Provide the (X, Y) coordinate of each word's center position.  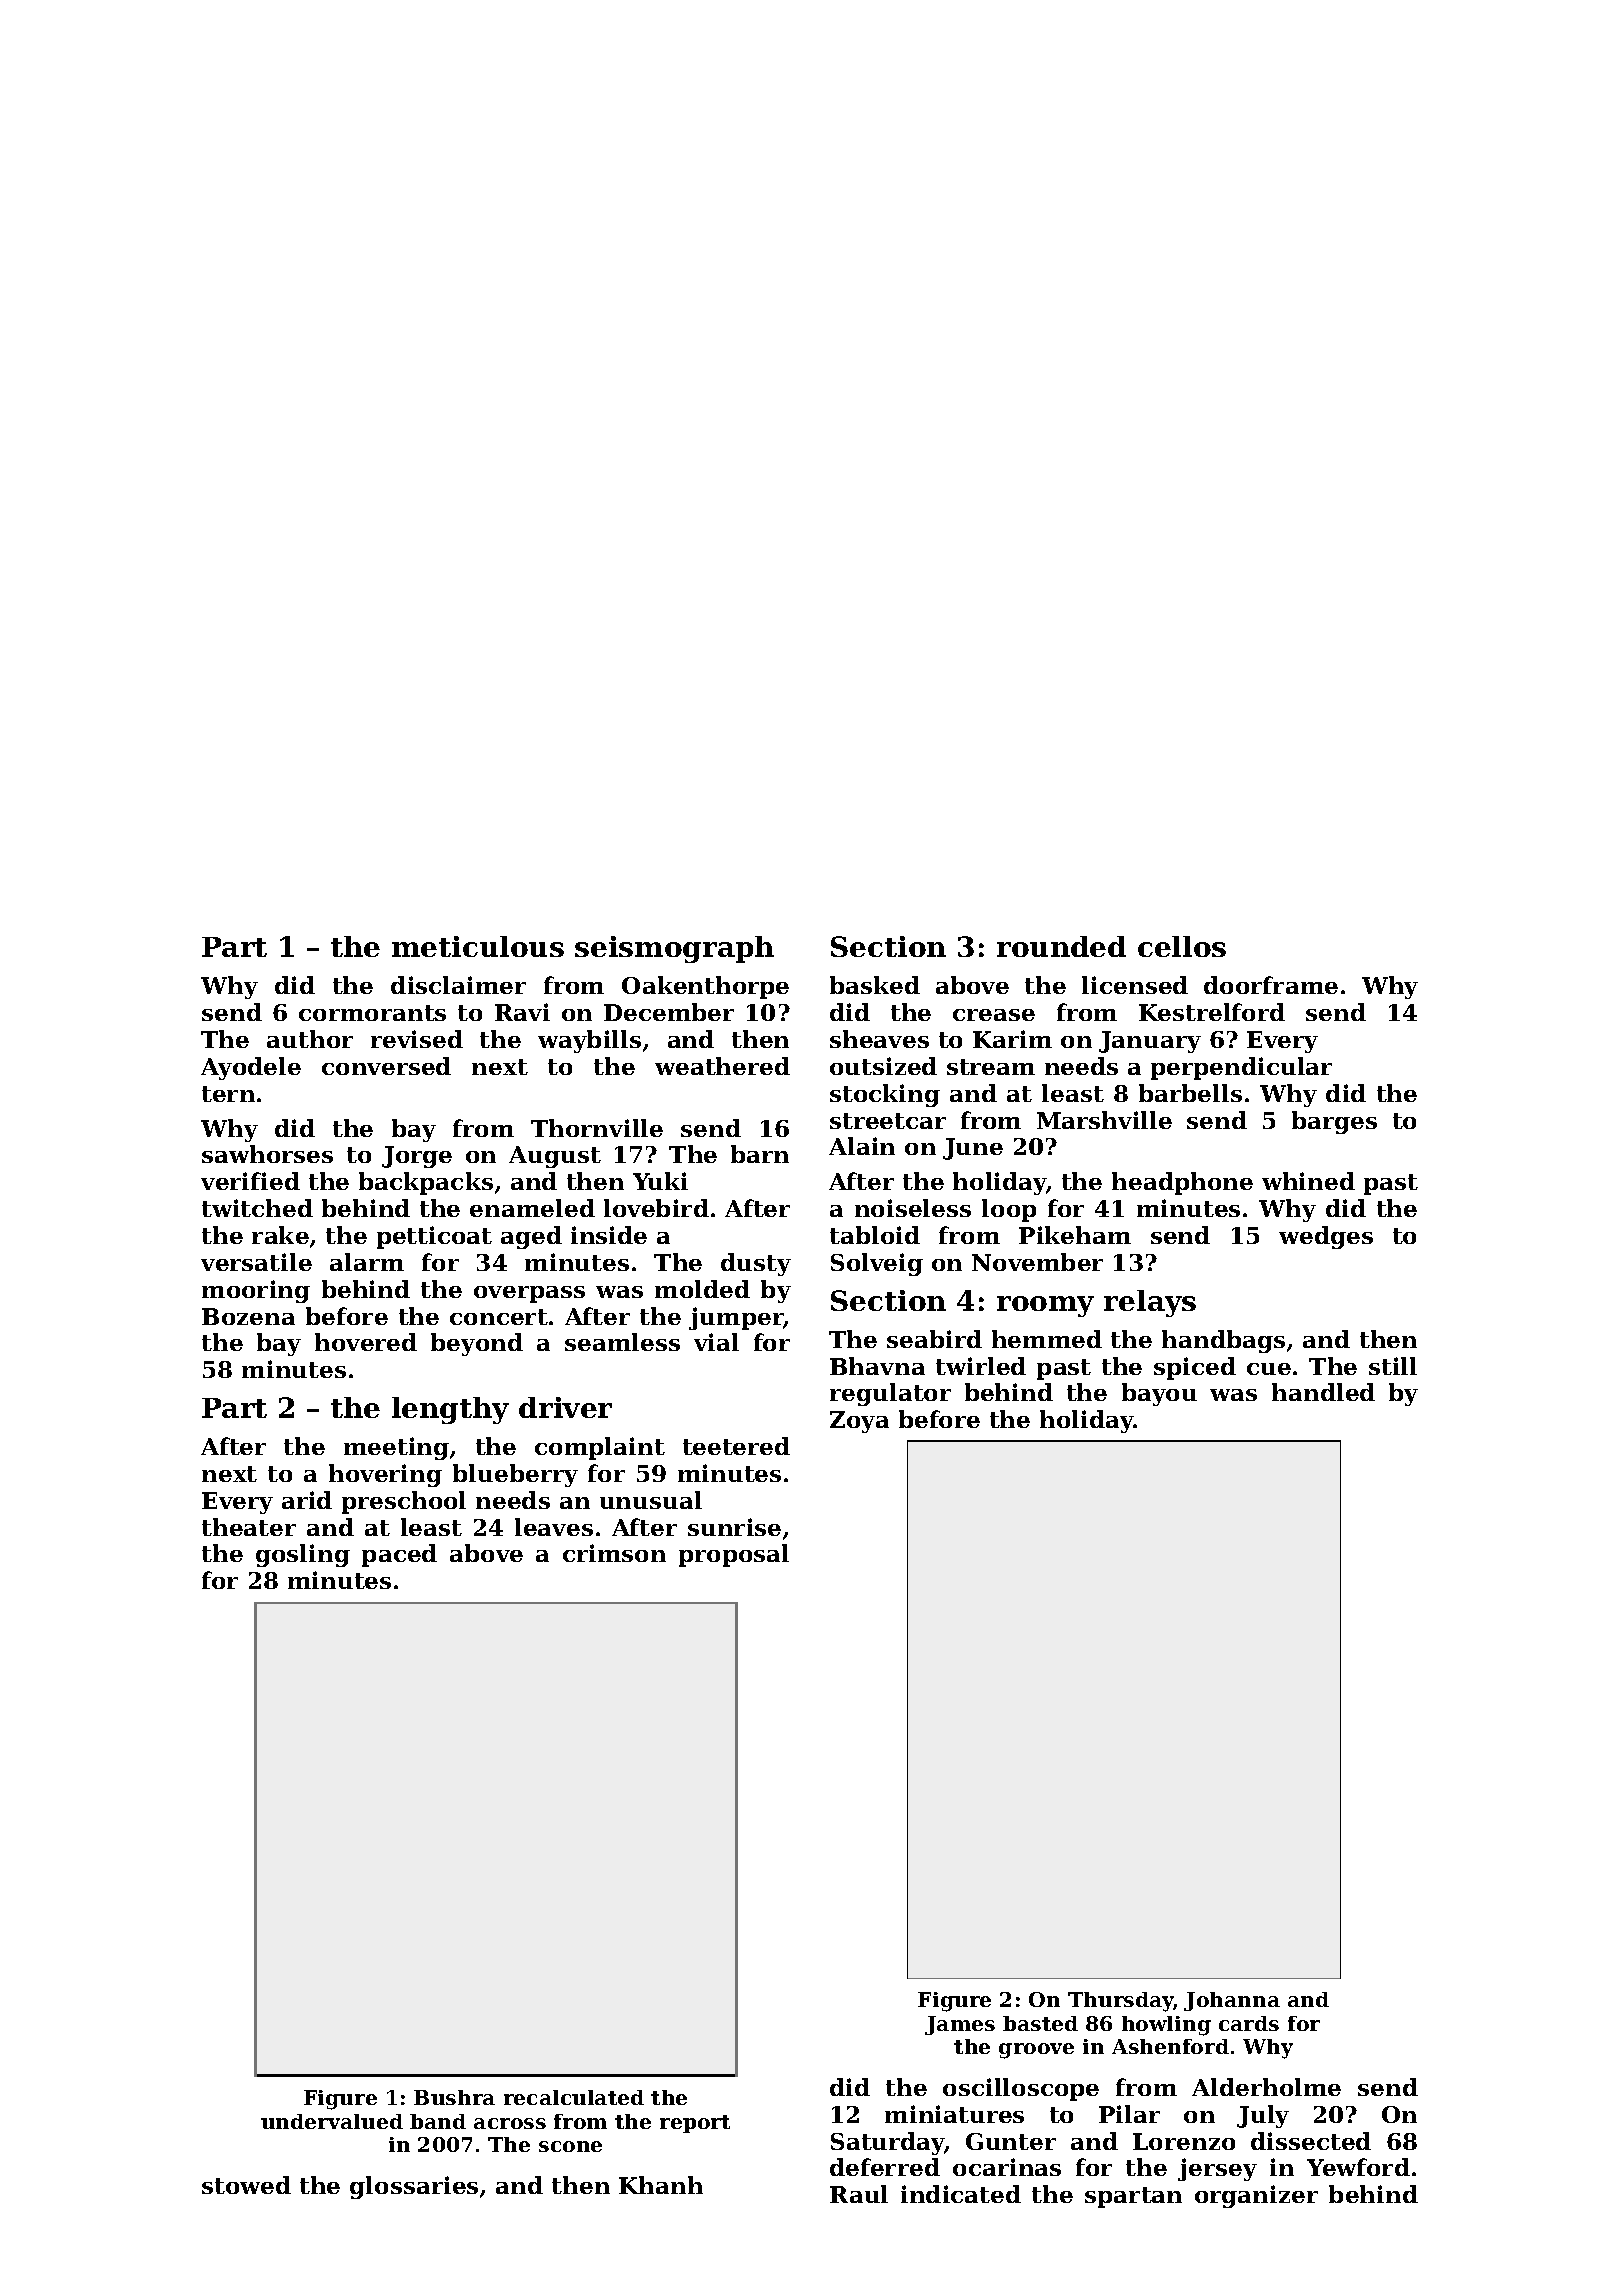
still (1393, 1366)
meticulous (478, 946)
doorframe (1271, 985)
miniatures (954, 2114)
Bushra (454, 2097)
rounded (1061, 946)
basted (1040, 2023)
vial (716, 1342)
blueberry (515, 1475)
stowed (246, 2185)
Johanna (1232, 2001)
